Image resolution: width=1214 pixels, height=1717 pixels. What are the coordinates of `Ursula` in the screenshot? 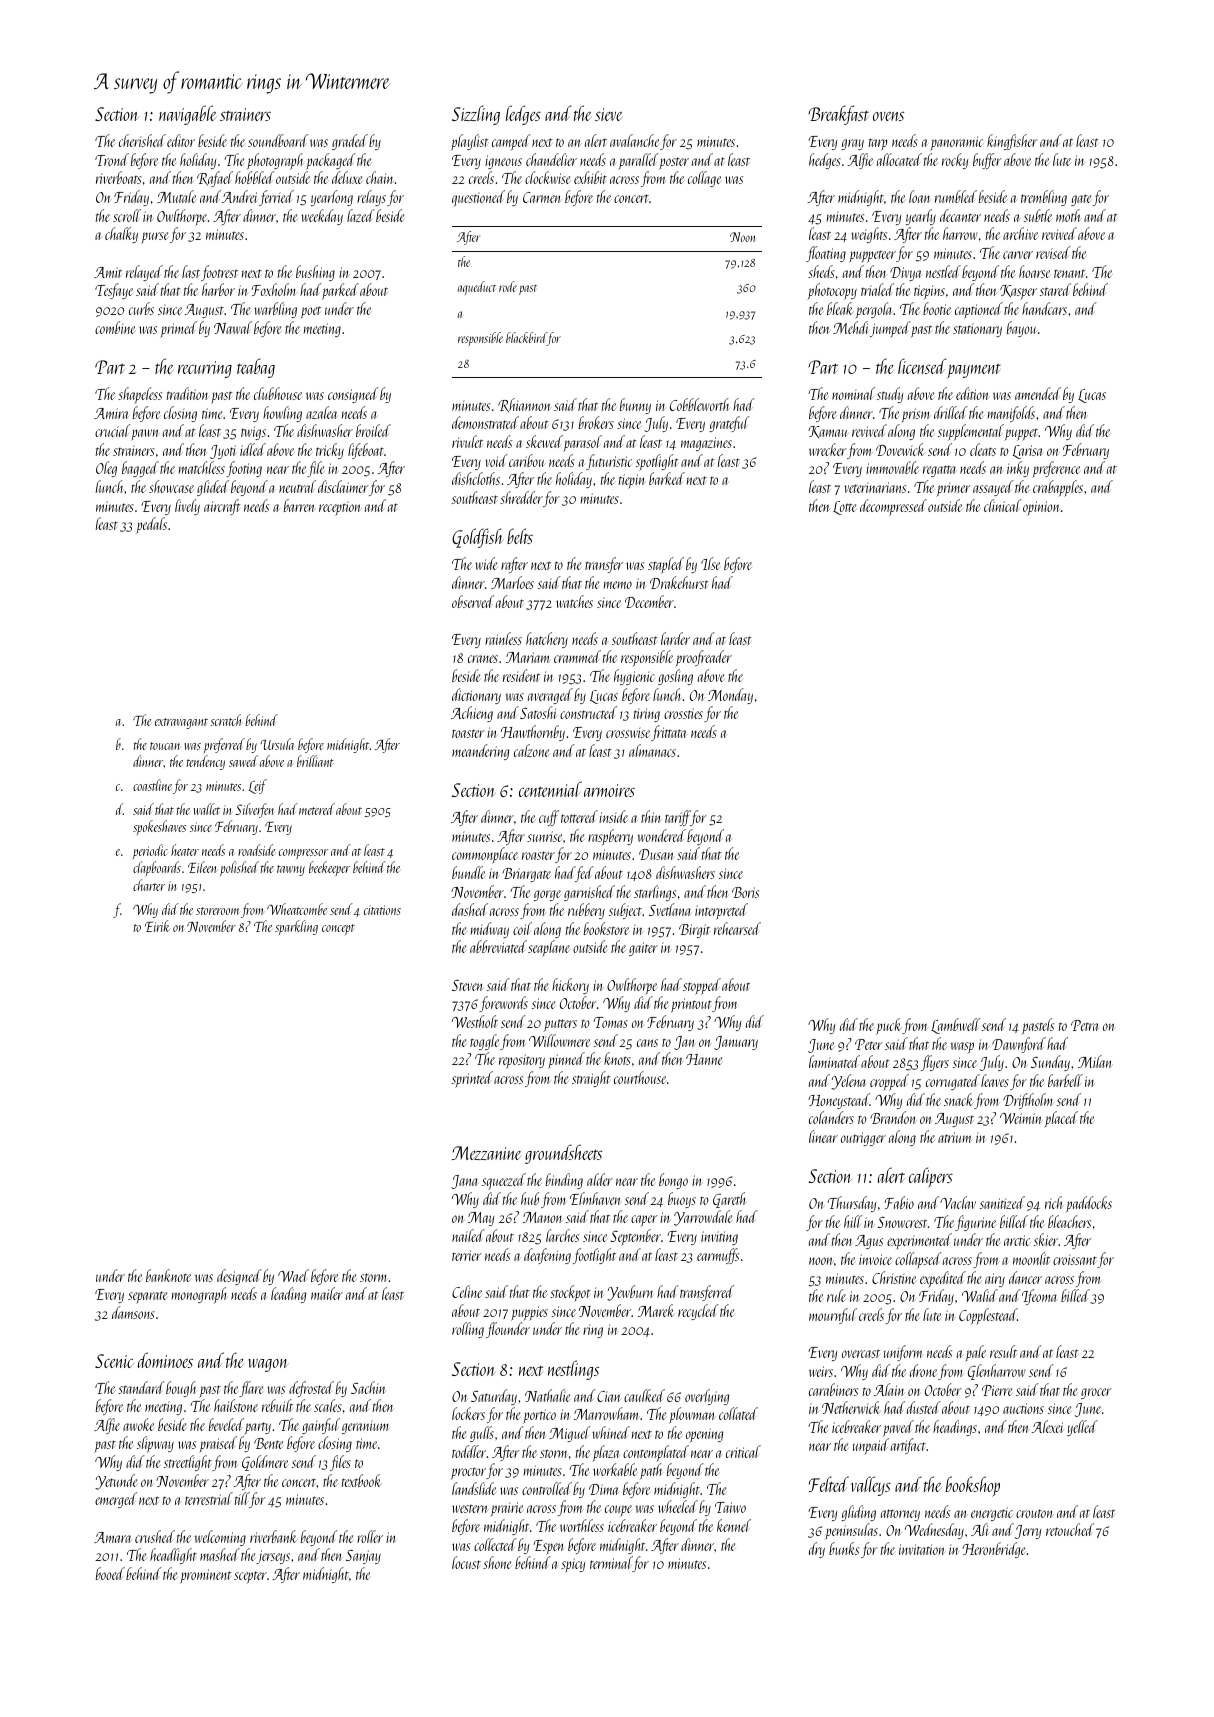 It's located at (277, 744).
